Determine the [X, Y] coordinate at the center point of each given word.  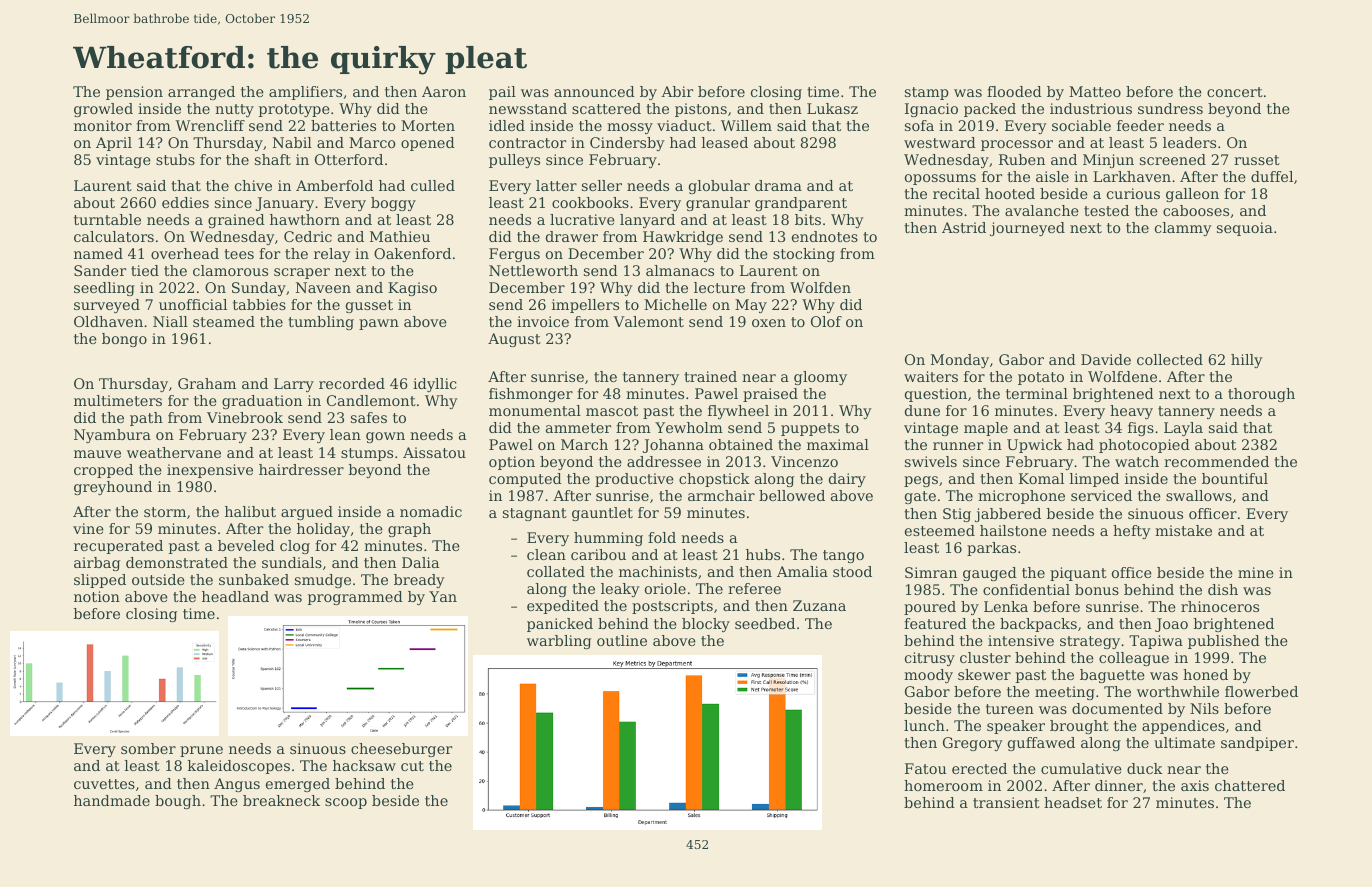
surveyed [107, 306]
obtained [741, 444]
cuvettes [104, 784]
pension [134, 93]
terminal [1037, 393]
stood [852, 571]
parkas [991, 549]
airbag [97, 564]
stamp [927, 93]
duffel [1272, 176]
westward [940, 142]
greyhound [113, 488]
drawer [572, 236]
